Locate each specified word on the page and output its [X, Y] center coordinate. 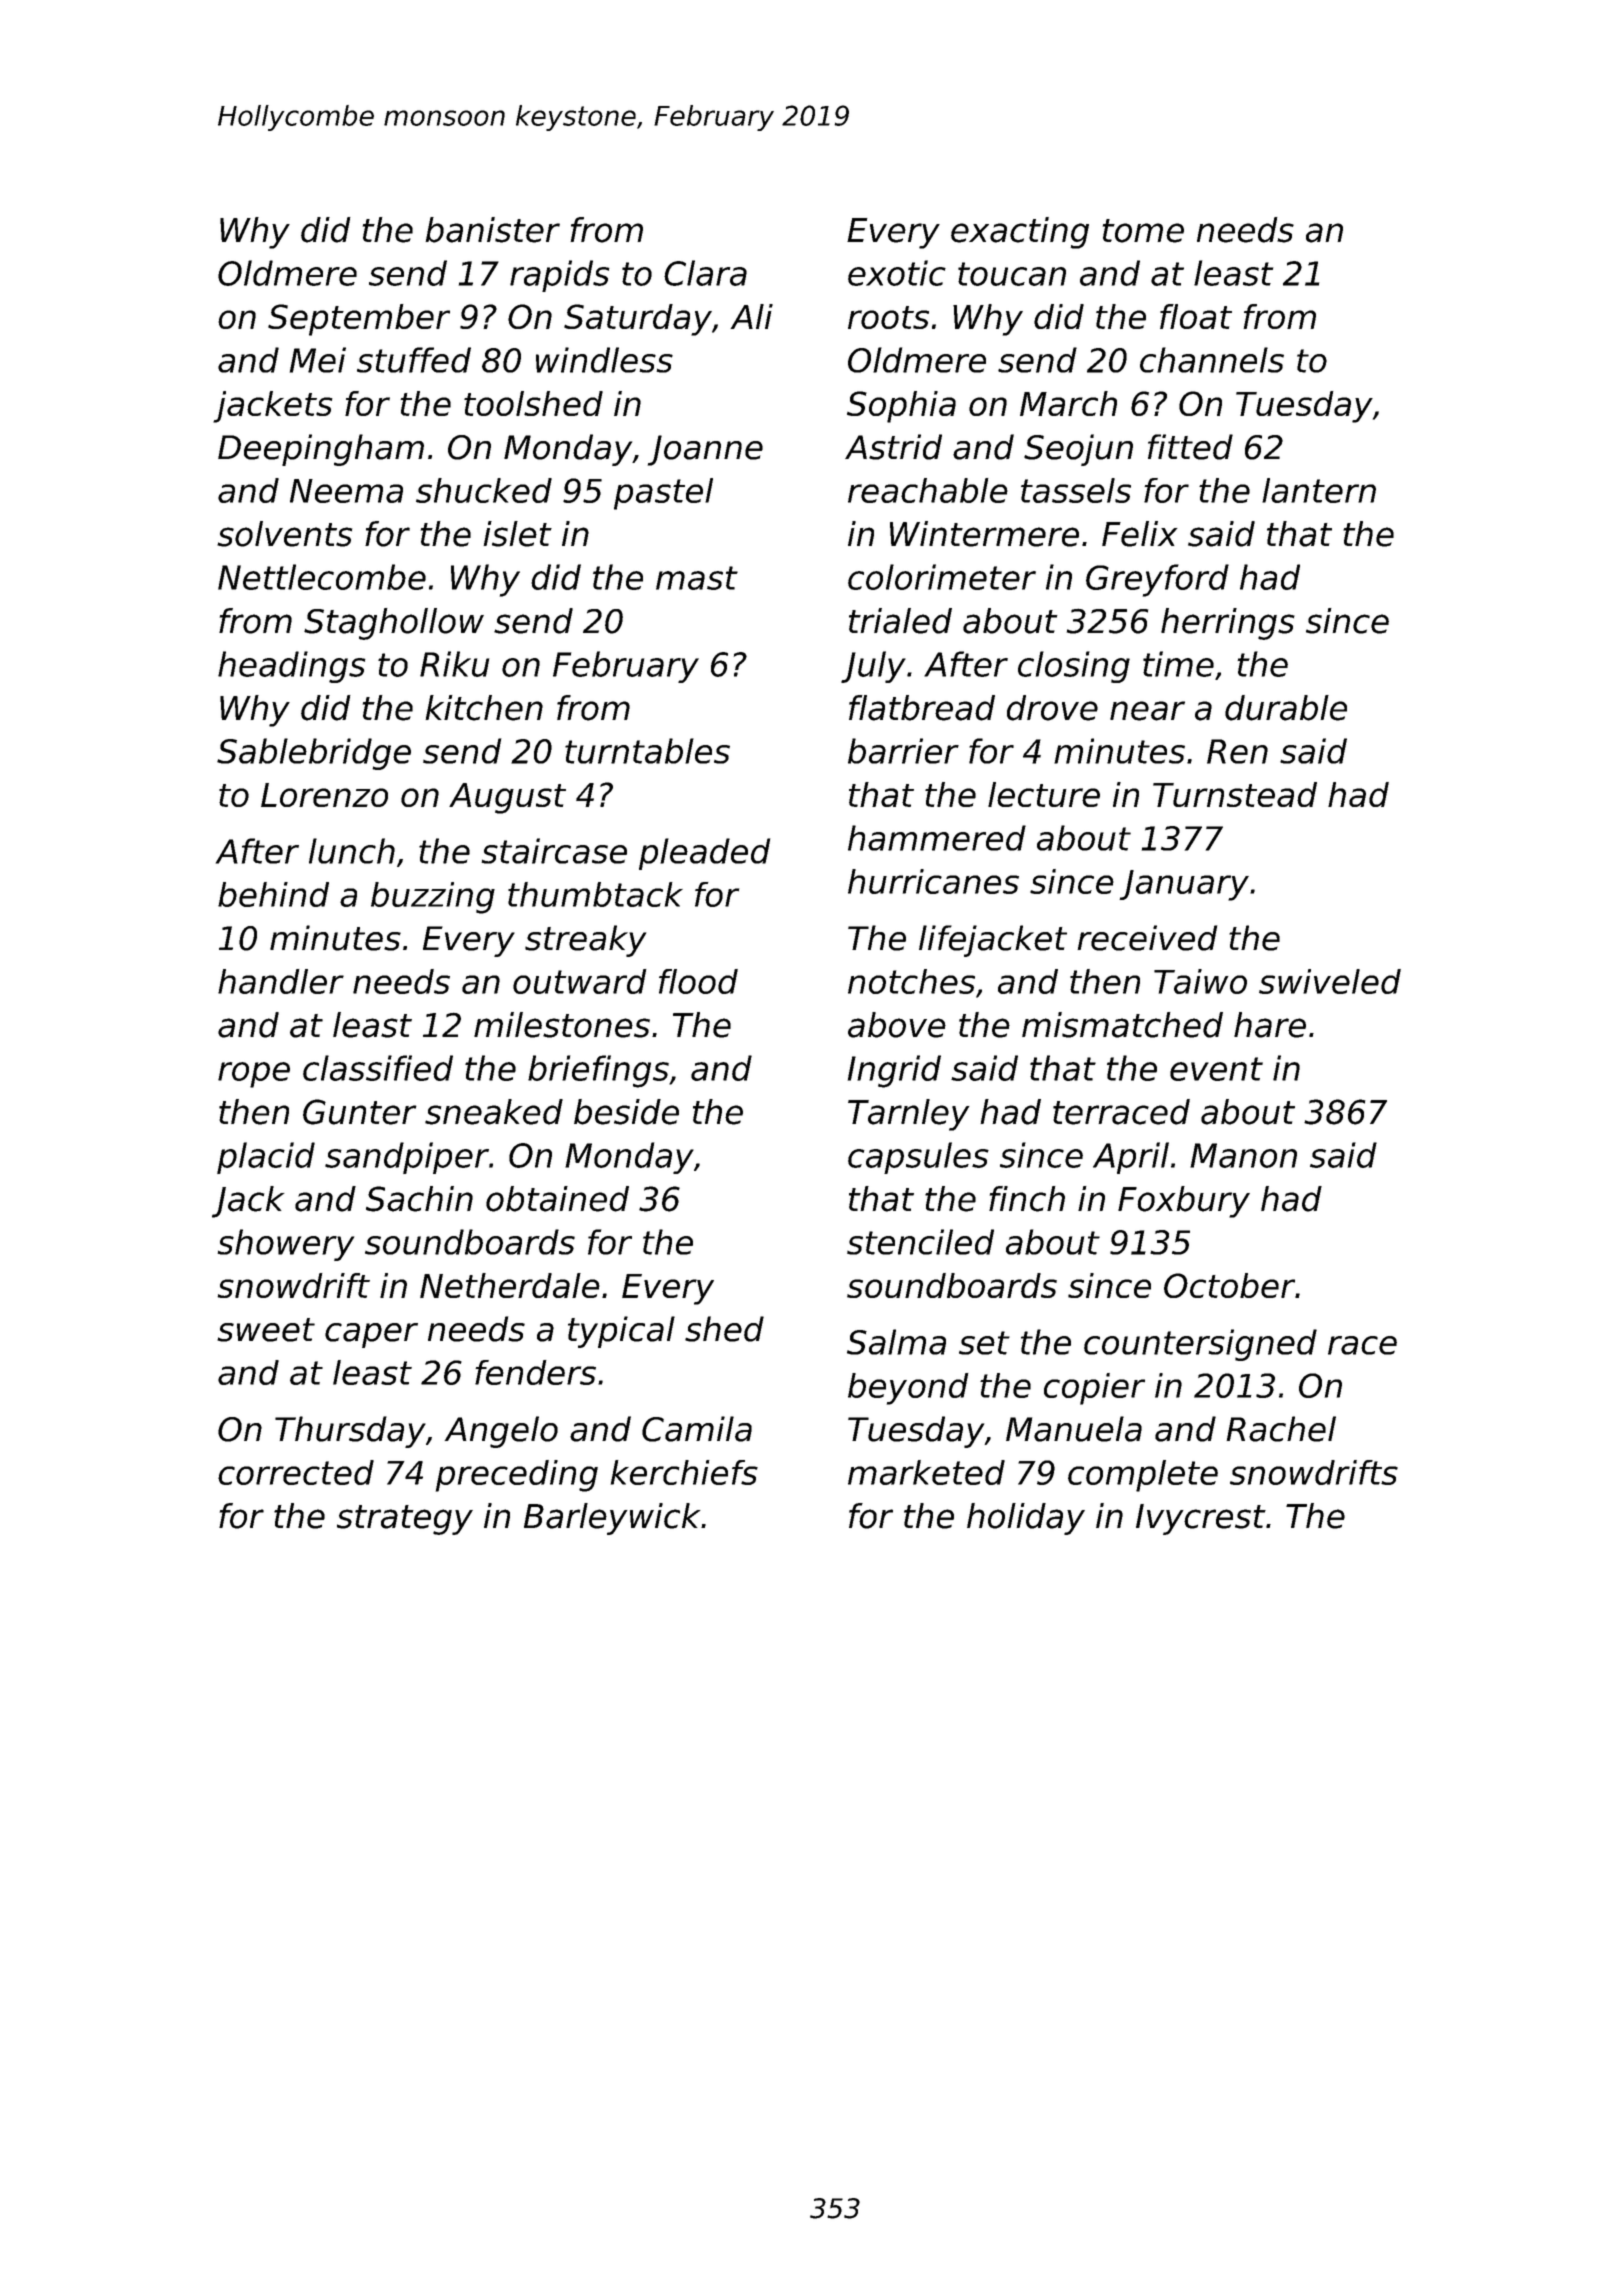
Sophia [901, 407]
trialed [900, 621]
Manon [1243, 1155]
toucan [1012, 274]
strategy [405, 1520]
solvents [284, 534]
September [359, 320]
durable [1286, 708]
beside [626, 1112]
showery [285, 1245]
